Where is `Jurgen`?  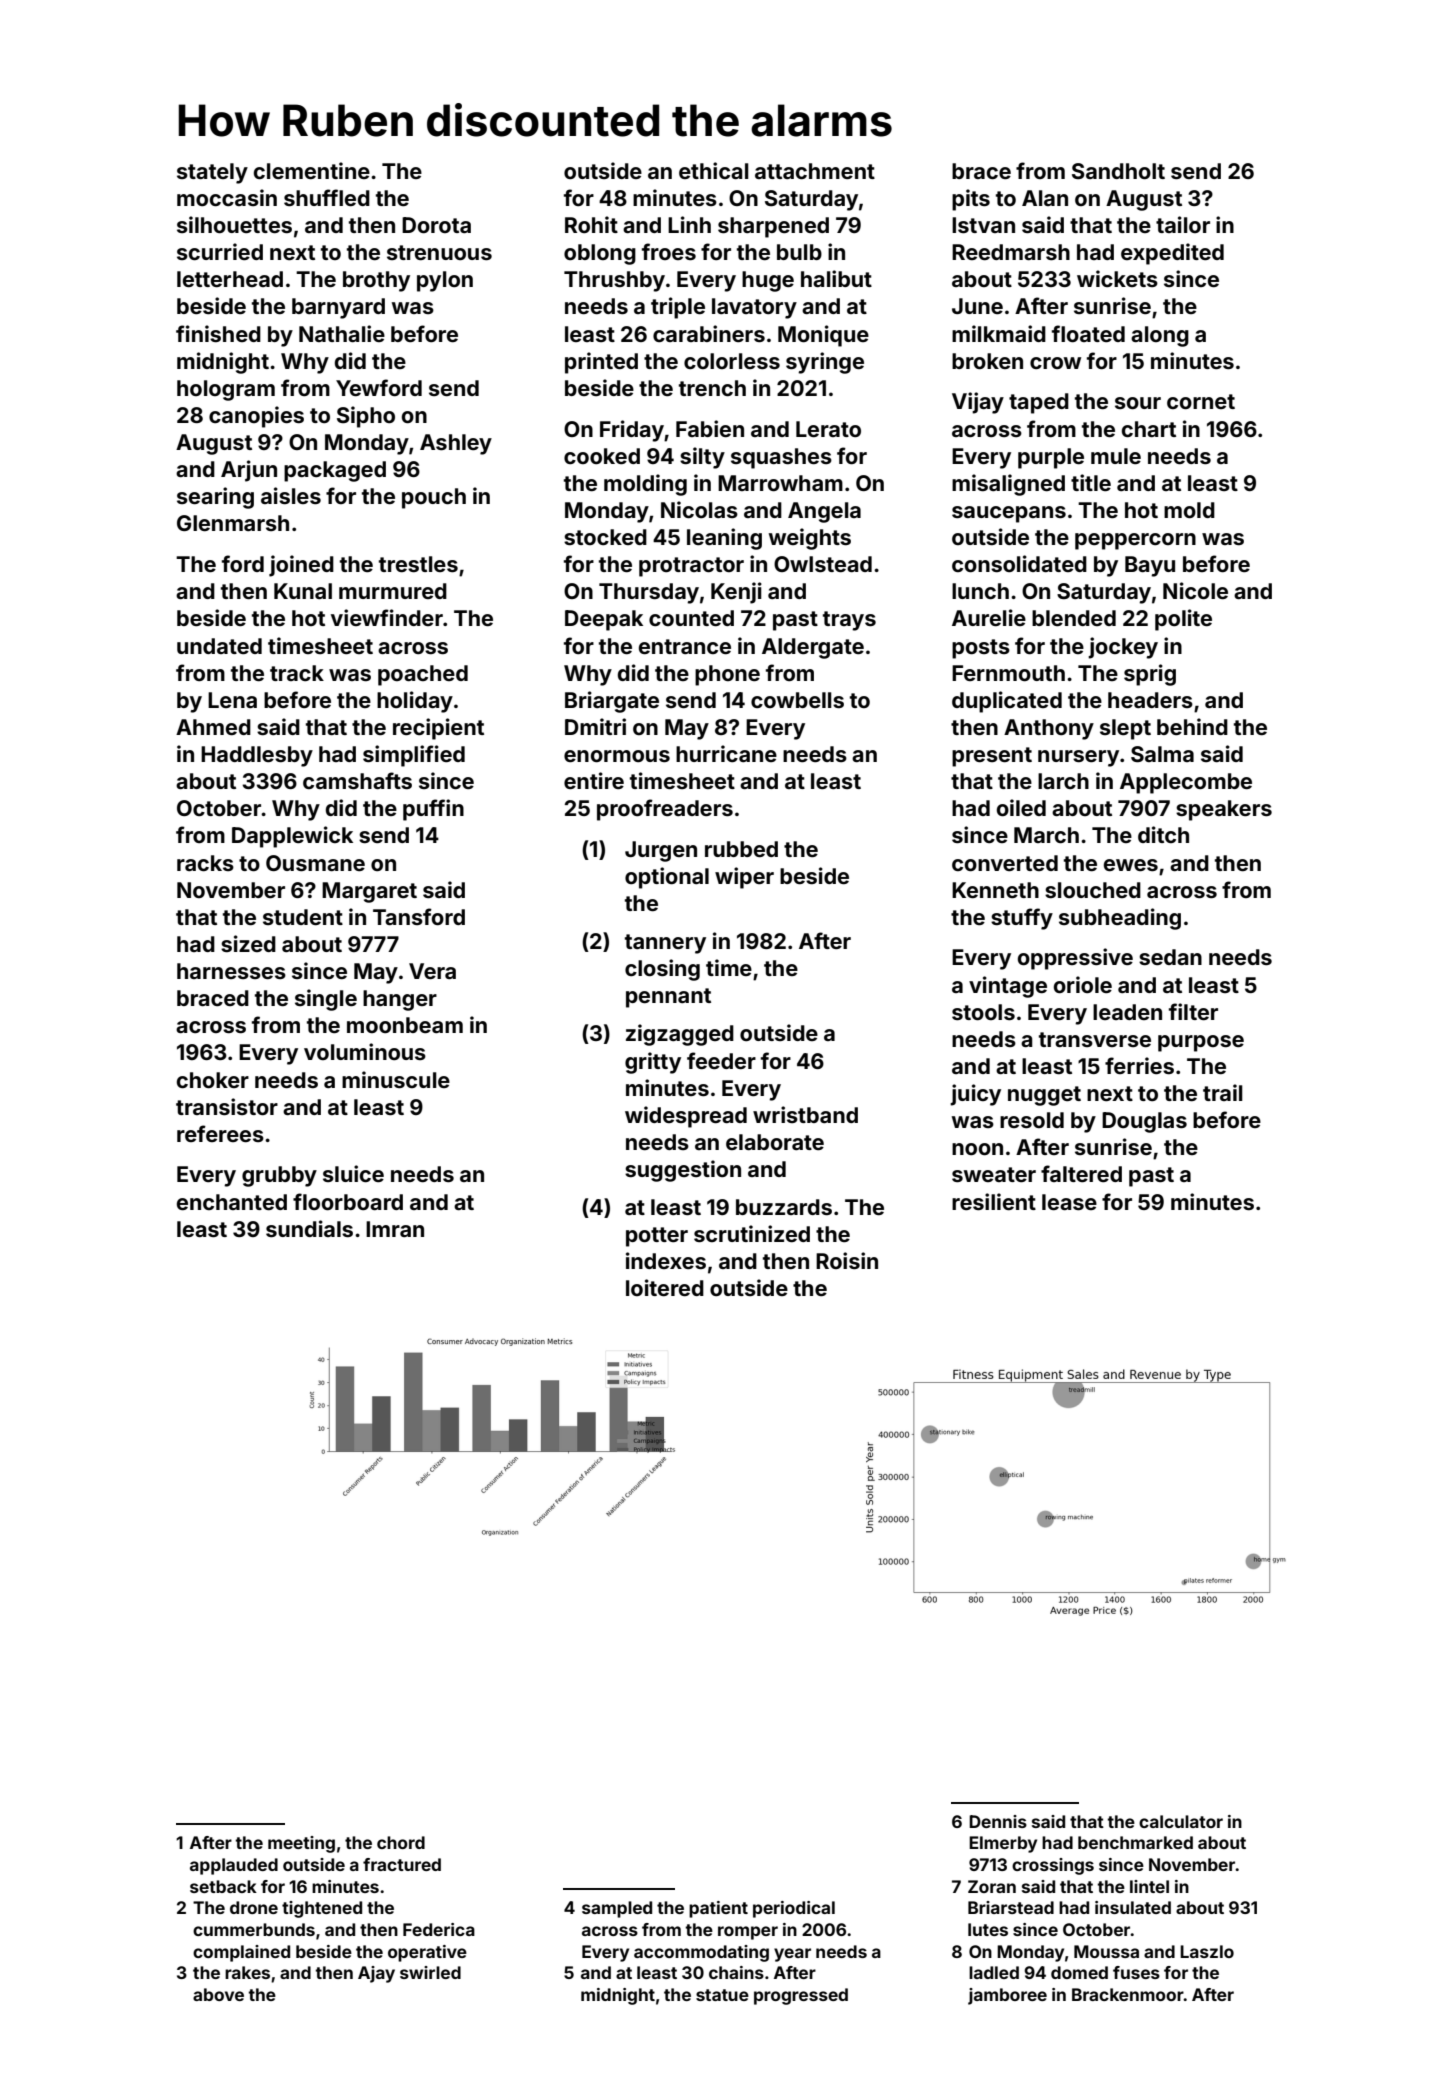 Jurgen is located at coordinates (661, 851).
